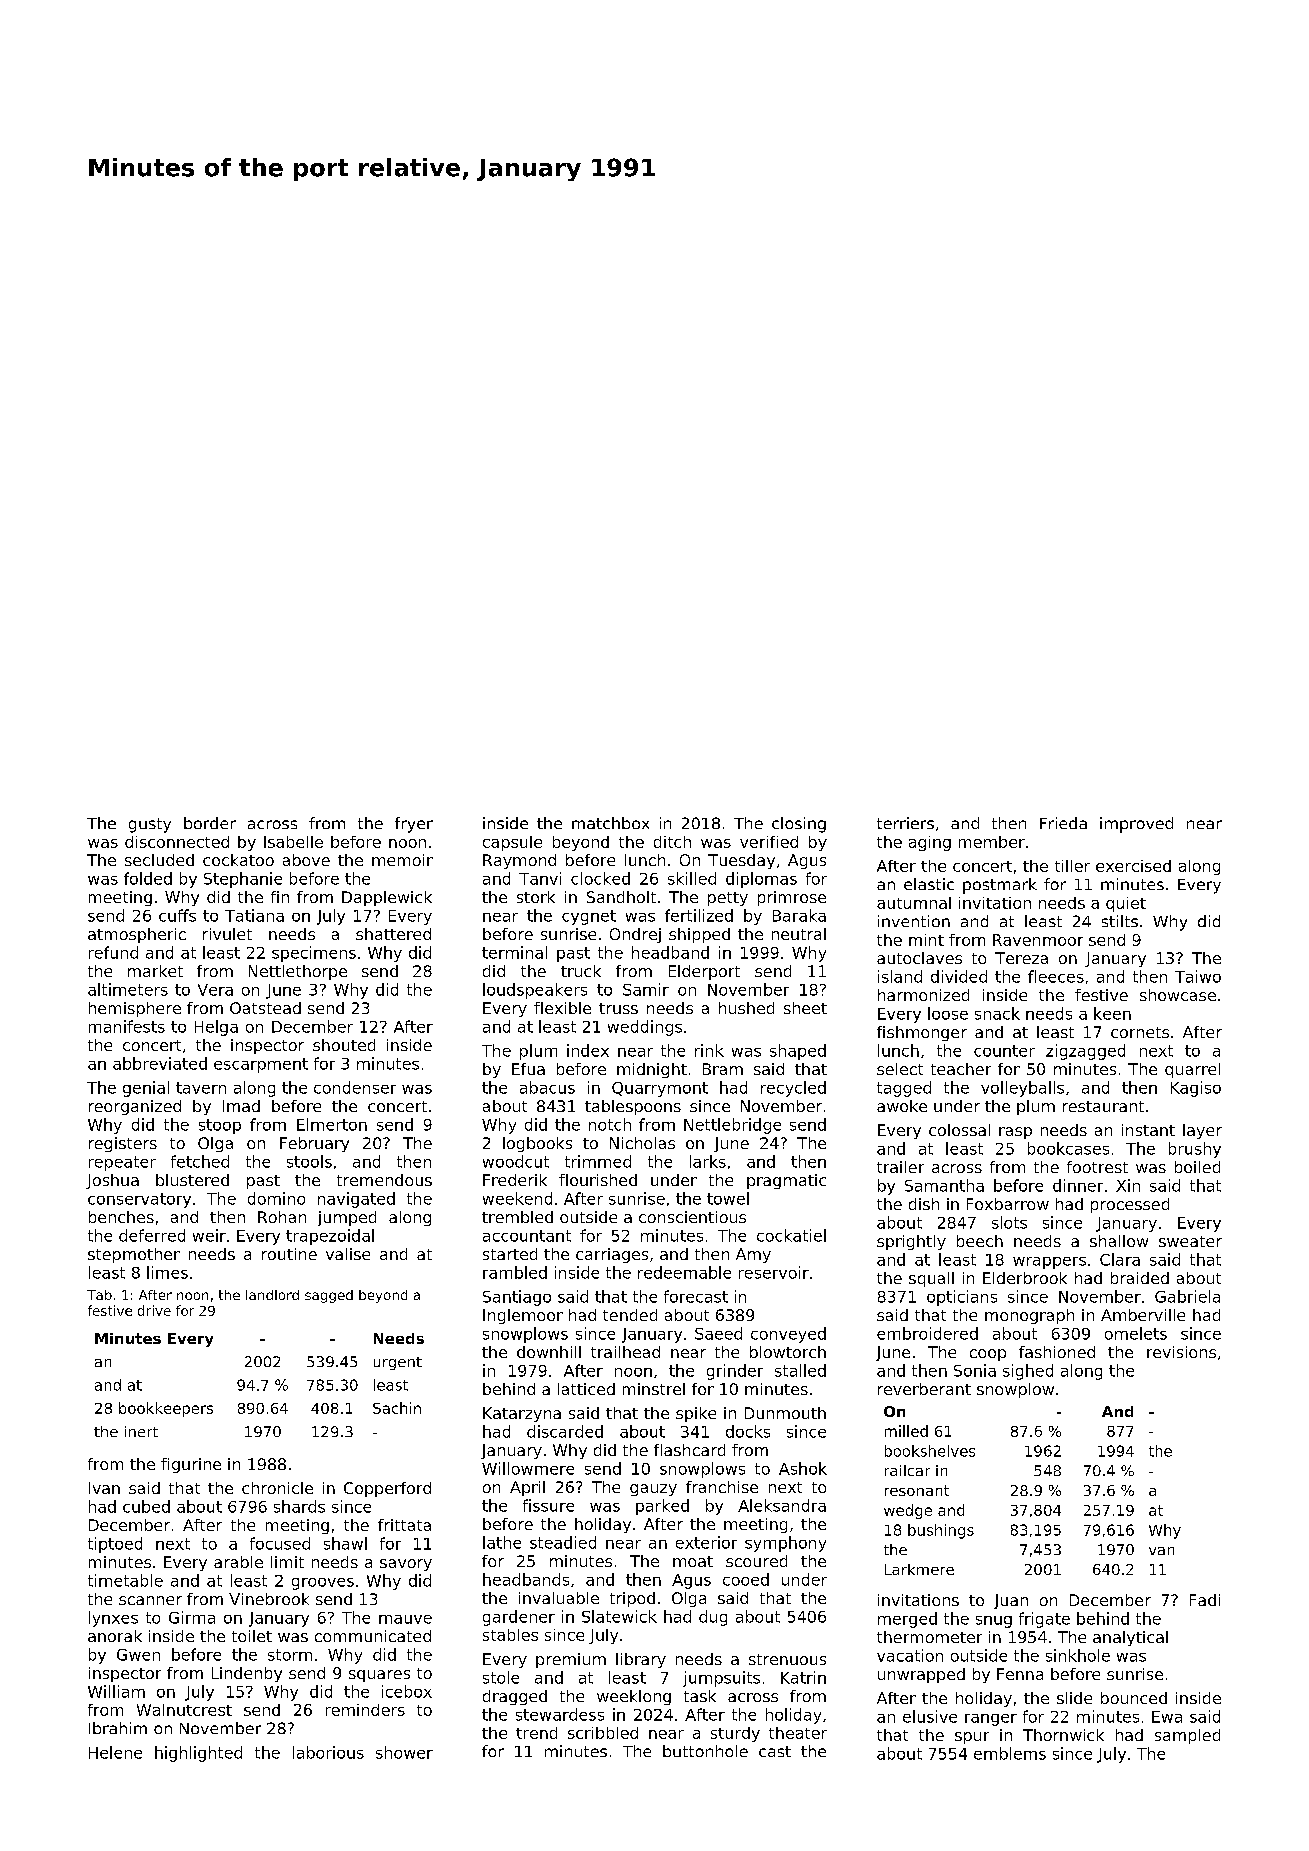  Describe the element at coordinates (900, 1167) in the page. I see `trailer` at that location.
